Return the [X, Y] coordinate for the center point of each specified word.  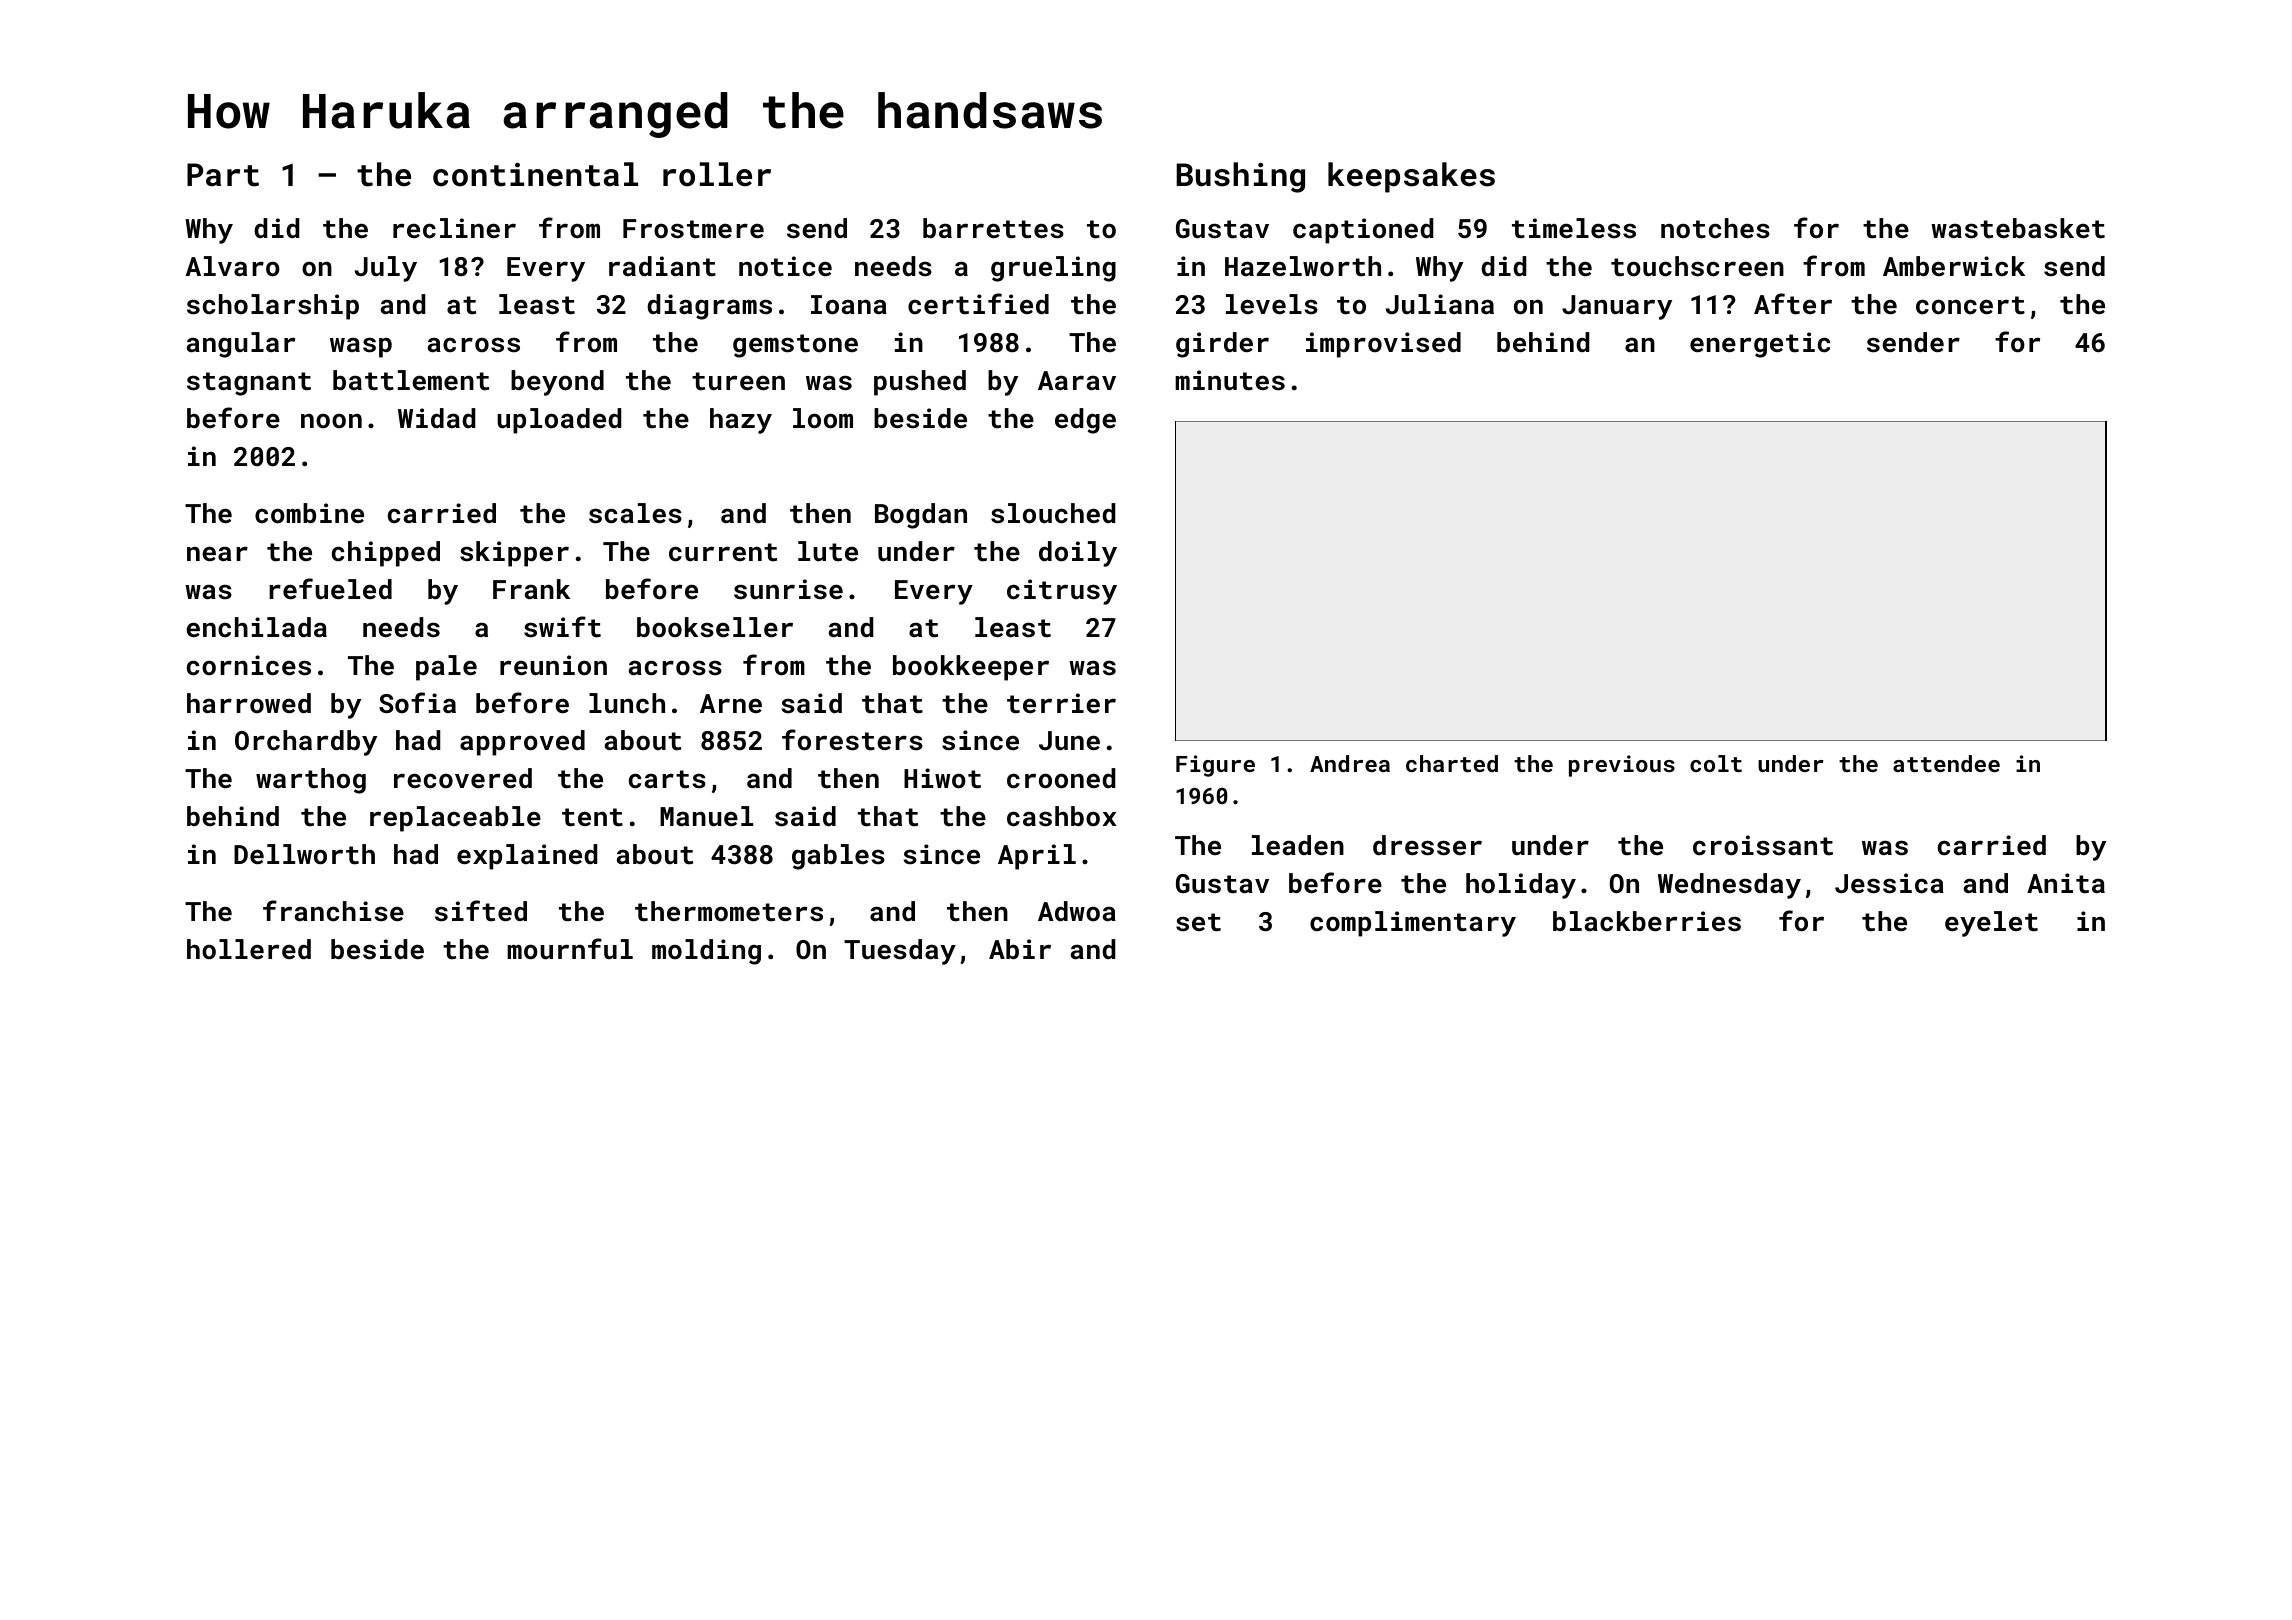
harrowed [249, 703]
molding [706, 952]
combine [309, 513]
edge [1085, 421]
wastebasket [2018, 228]
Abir [1020, 949]
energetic [1760, 345]
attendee [1946, 763]
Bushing [1240, 177]
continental [535, 174]
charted [1452, 763]
